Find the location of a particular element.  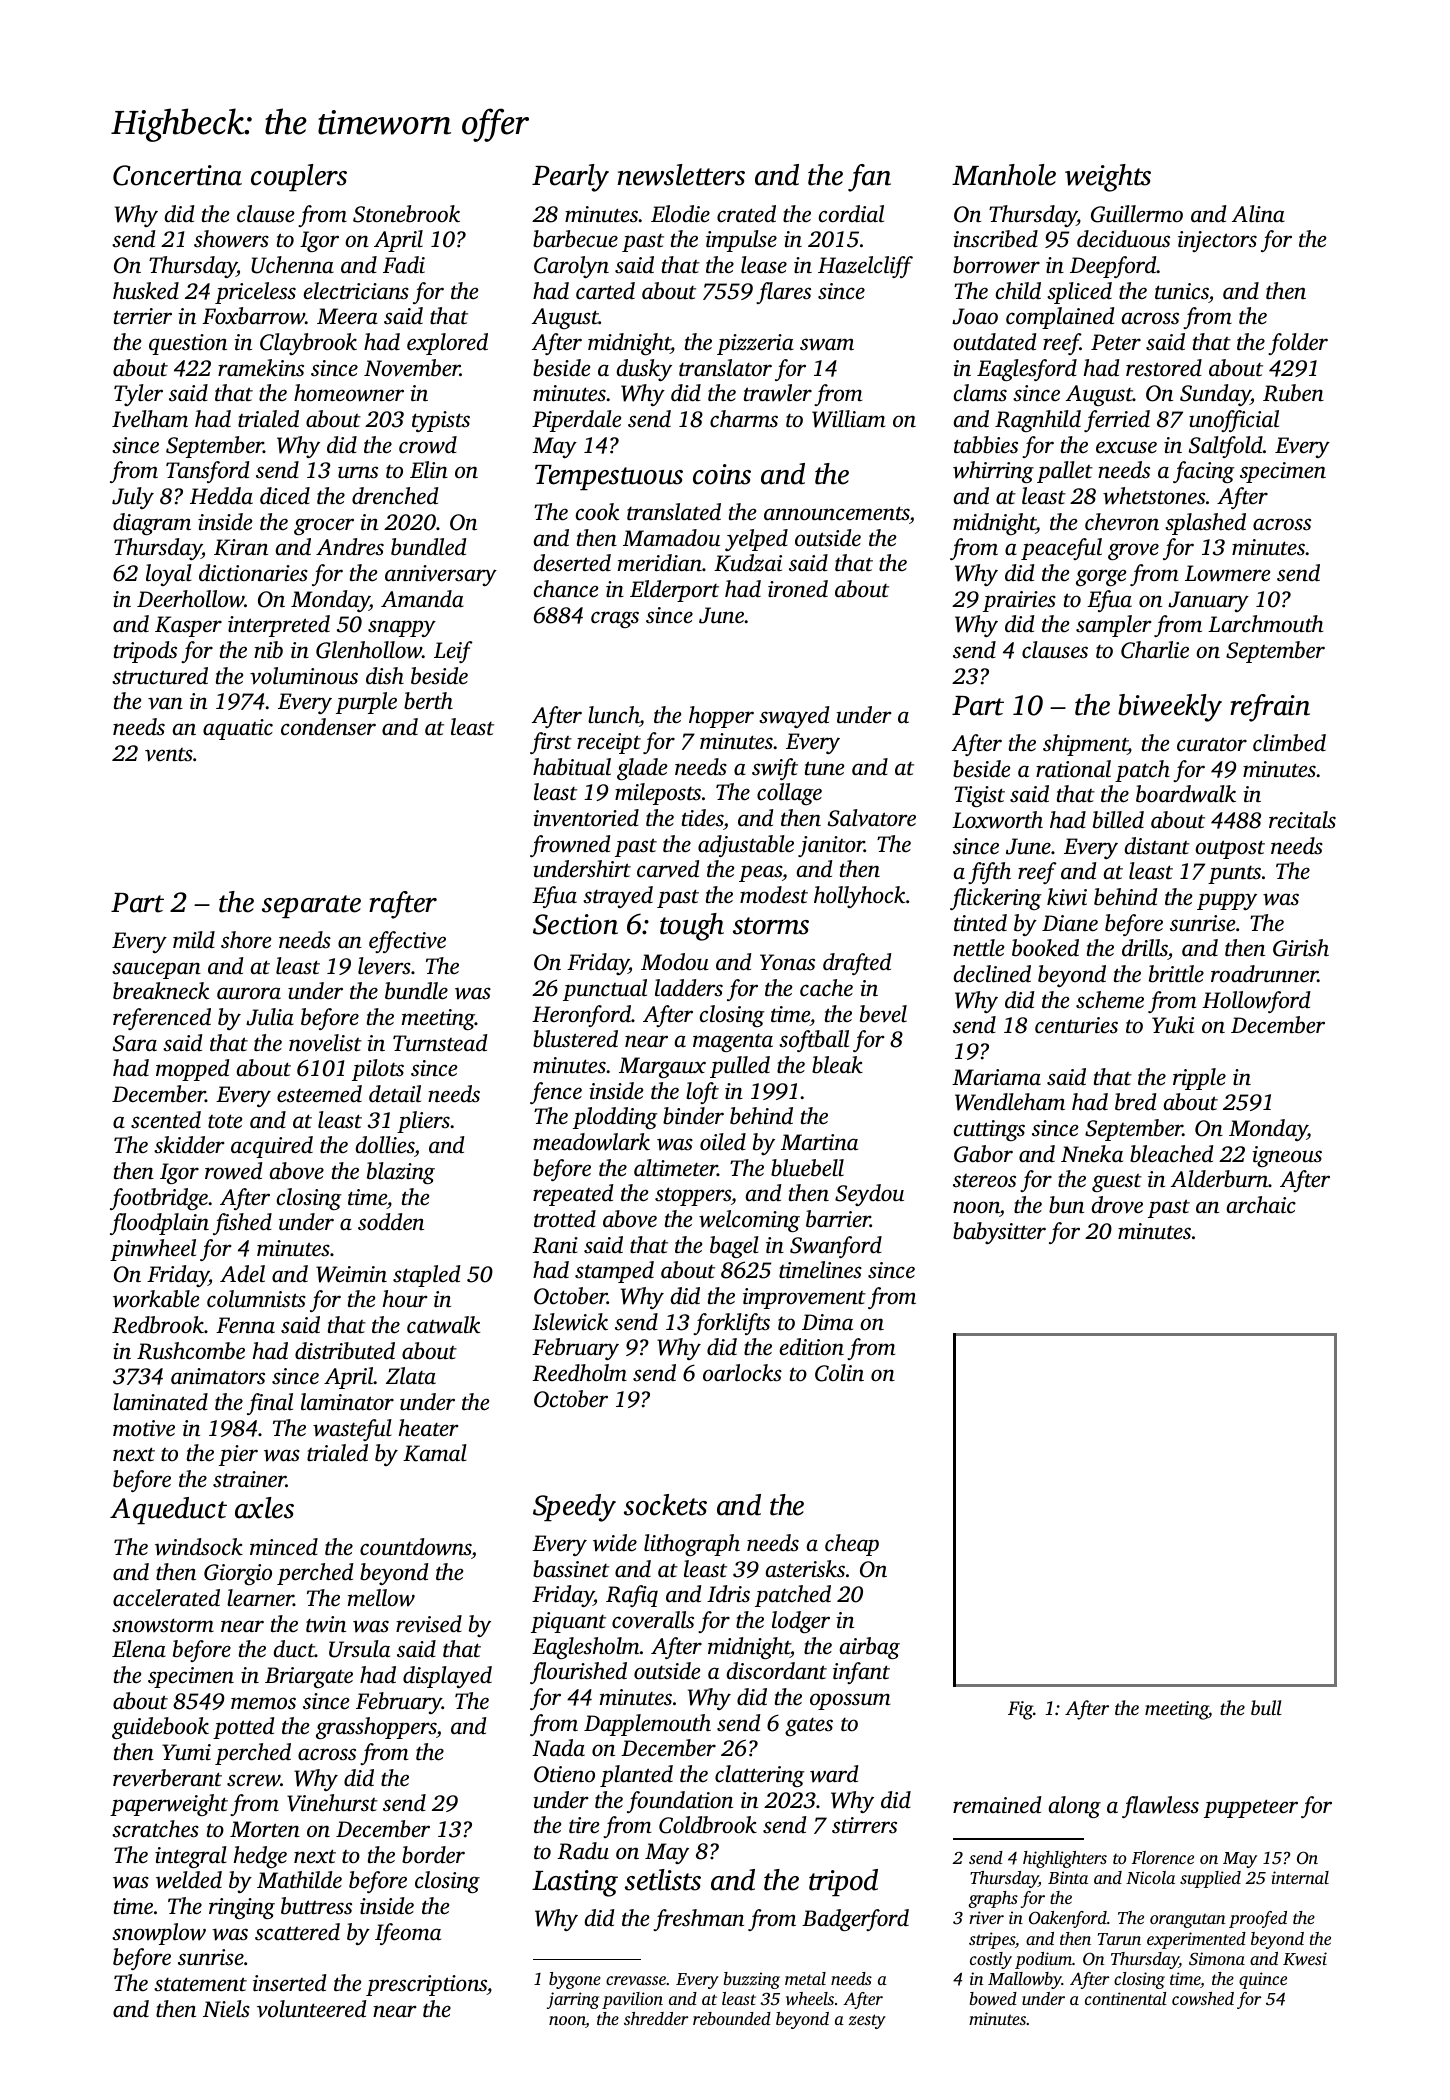

Niels is located at coordinates (226, 2009).
